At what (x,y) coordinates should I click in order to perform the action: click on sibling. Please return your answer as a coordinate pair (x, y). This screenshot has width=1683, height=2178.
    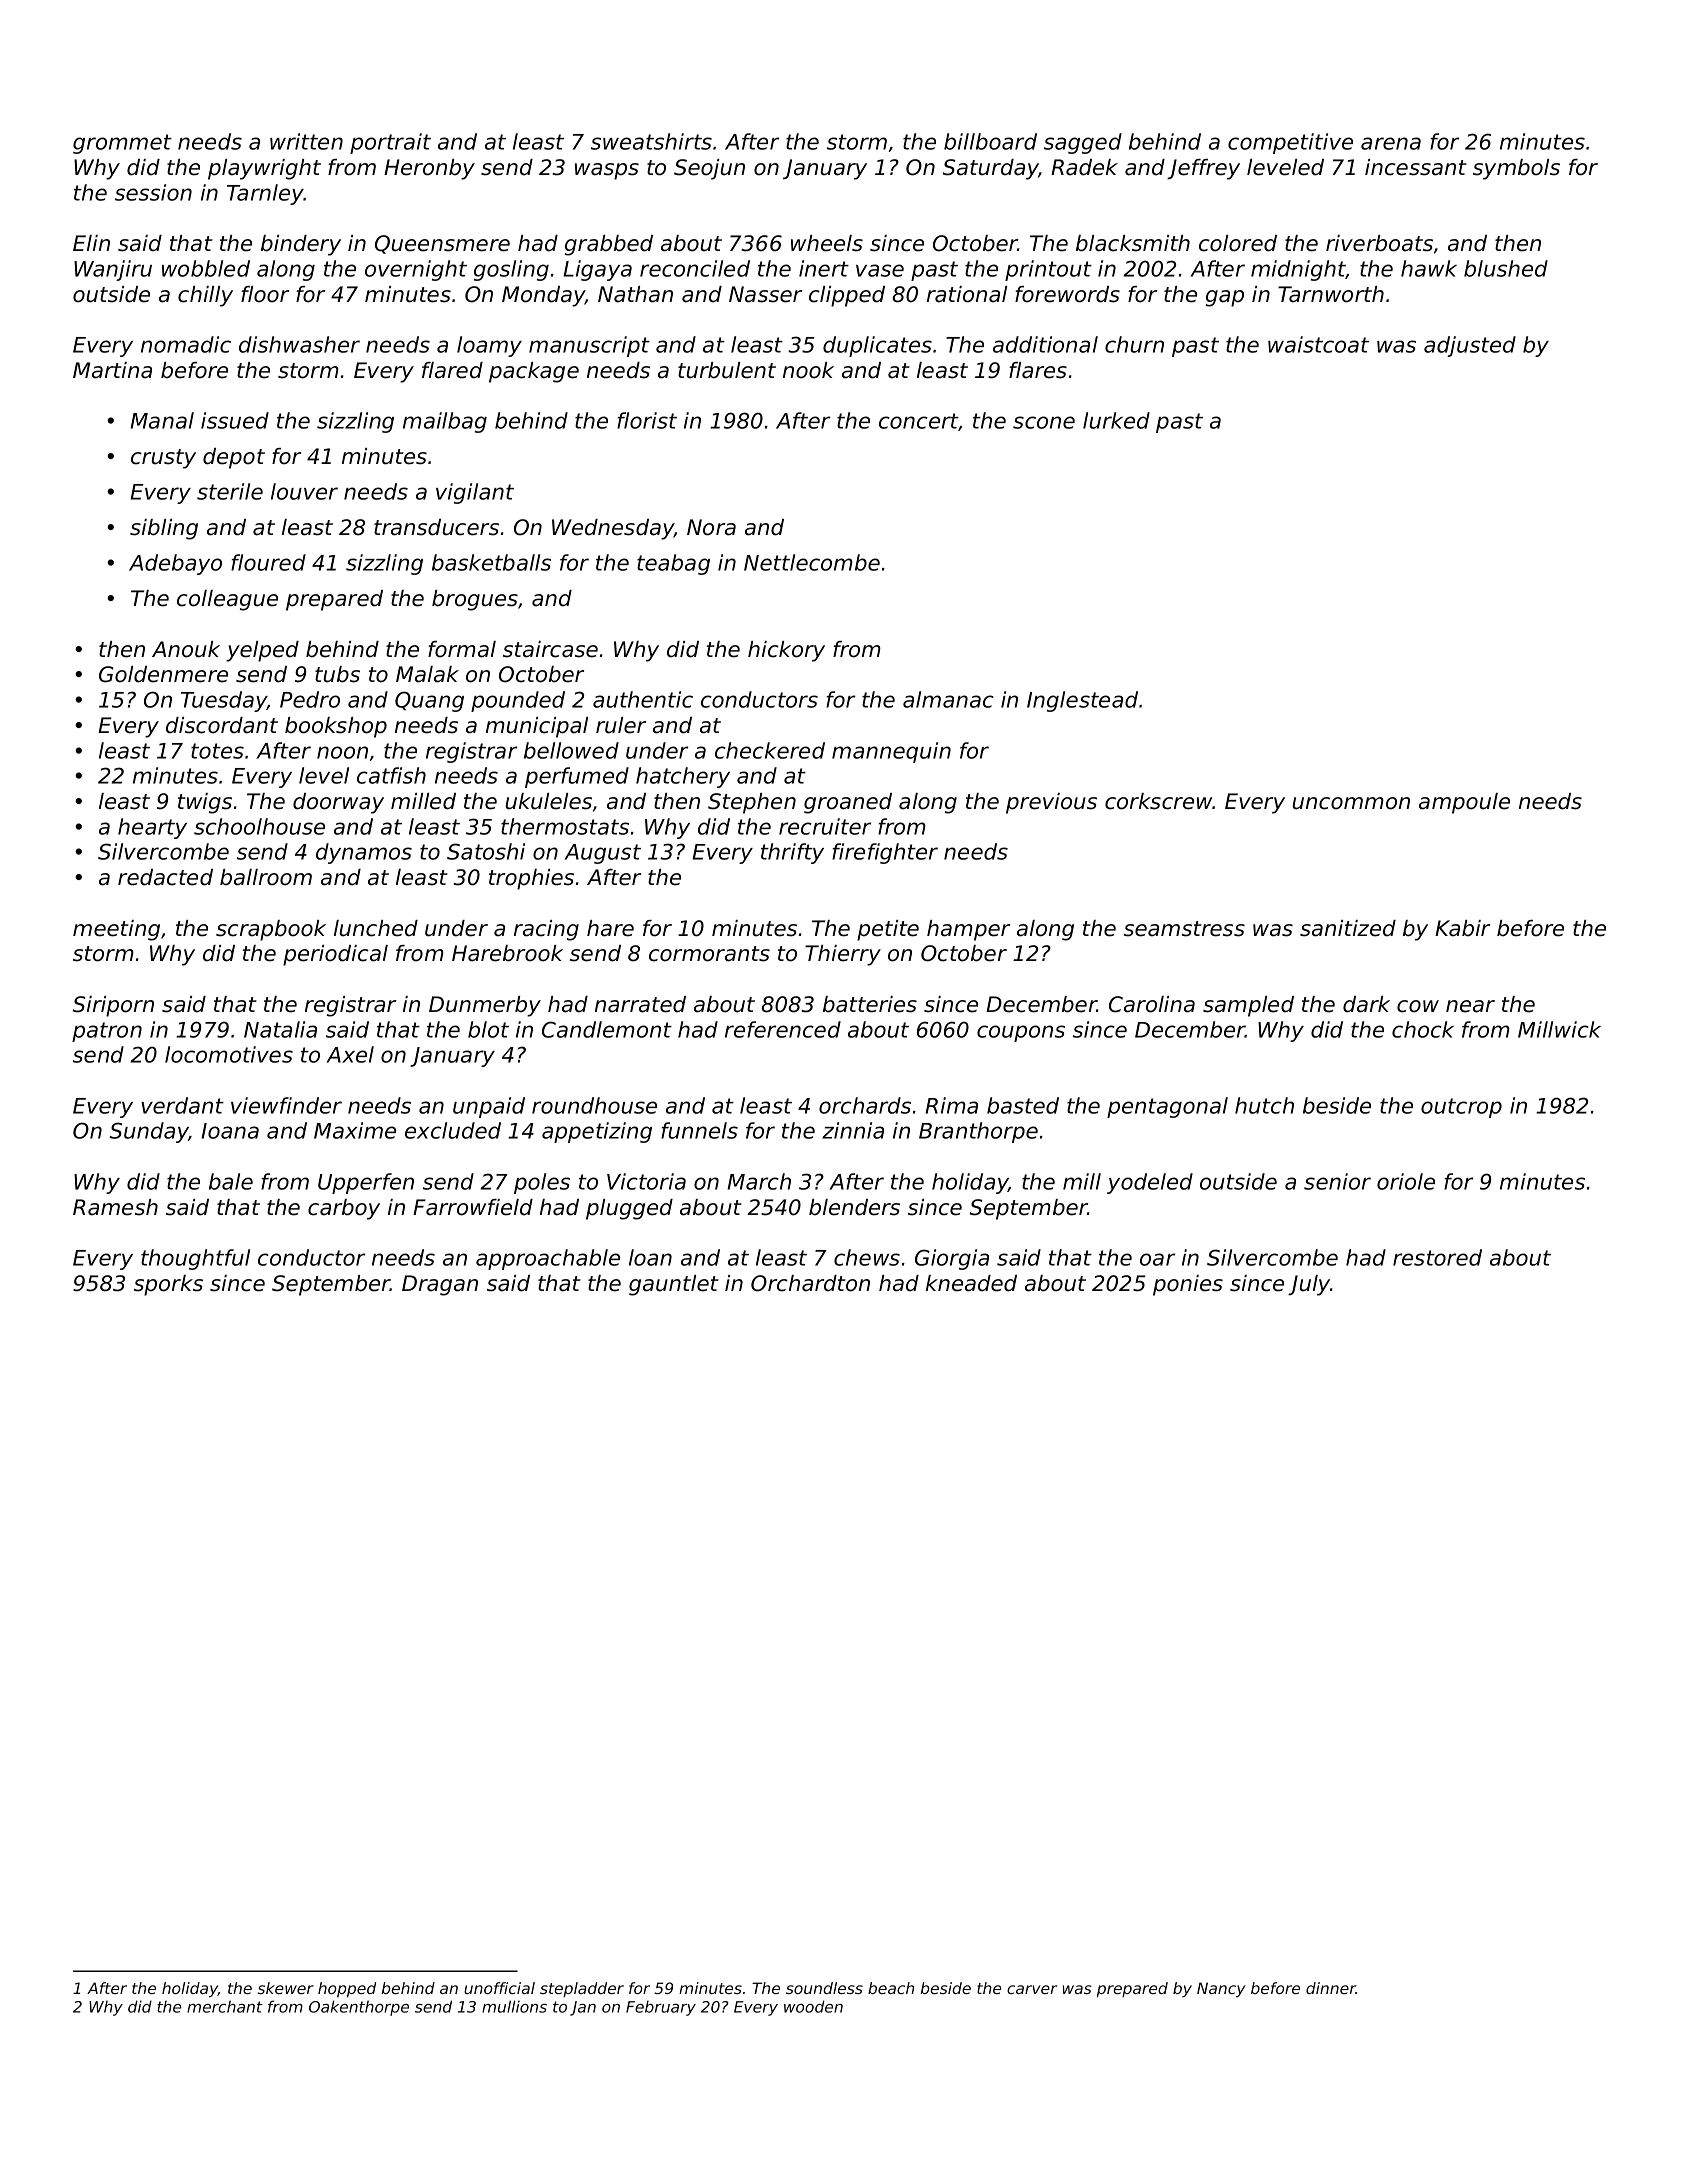
    Looking at the image, I should click on (164, 529).
